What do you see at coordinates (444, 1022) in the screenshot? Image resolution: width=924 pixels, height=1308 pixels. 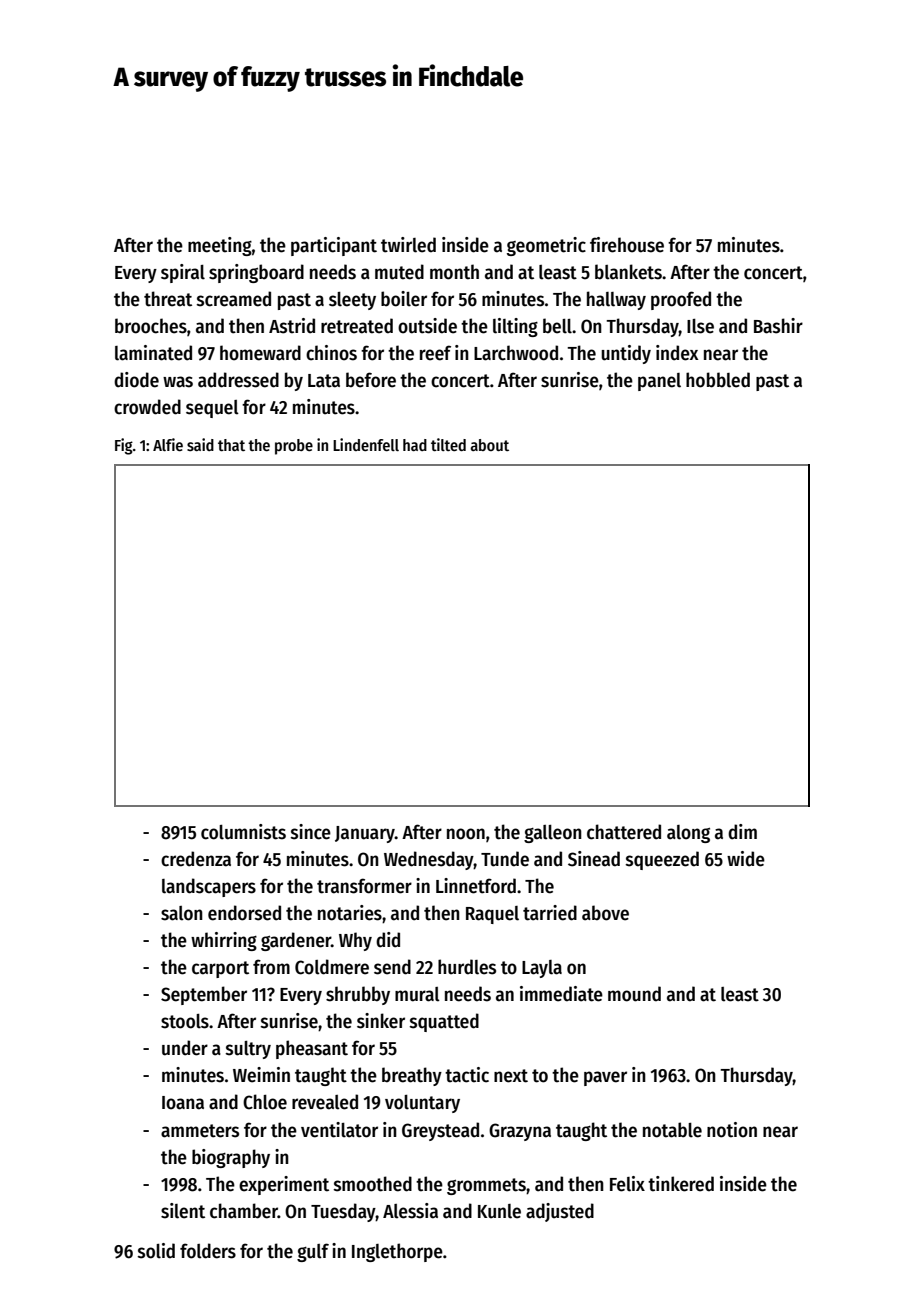 I see `squatted` at bounding box center [444, 1022].
